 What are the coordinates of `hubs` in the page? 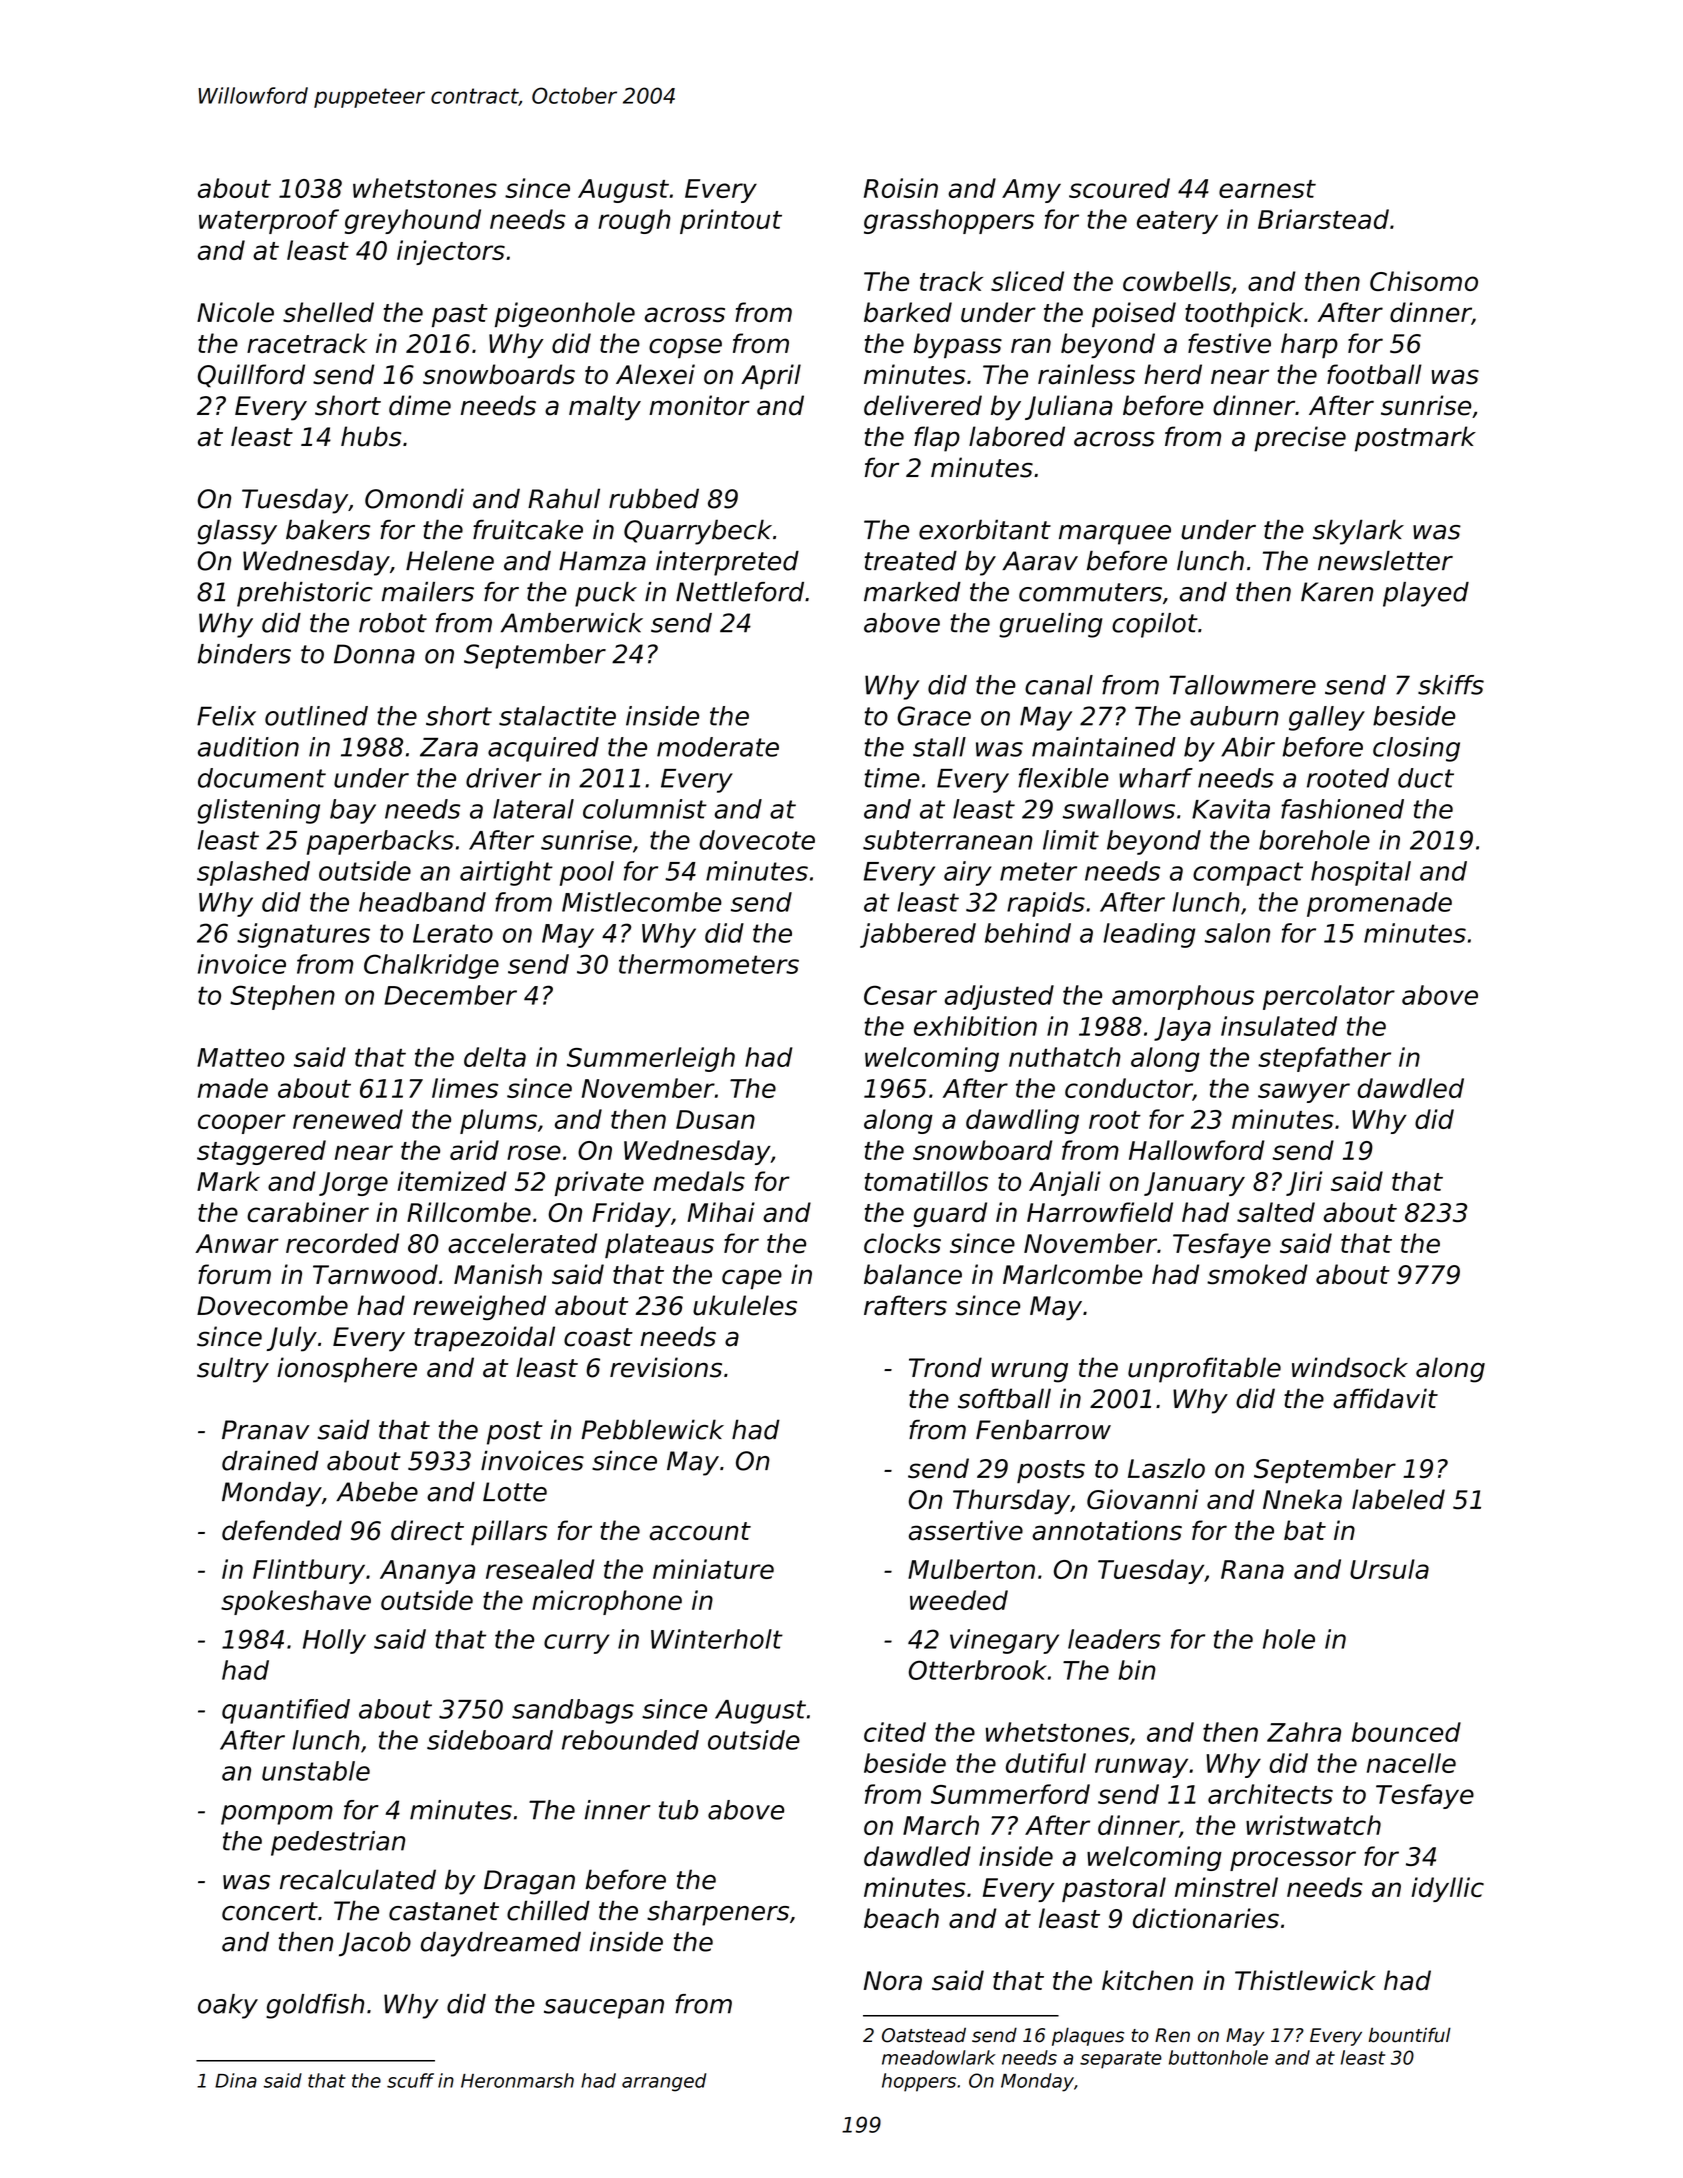 It's located at (371, 436).
